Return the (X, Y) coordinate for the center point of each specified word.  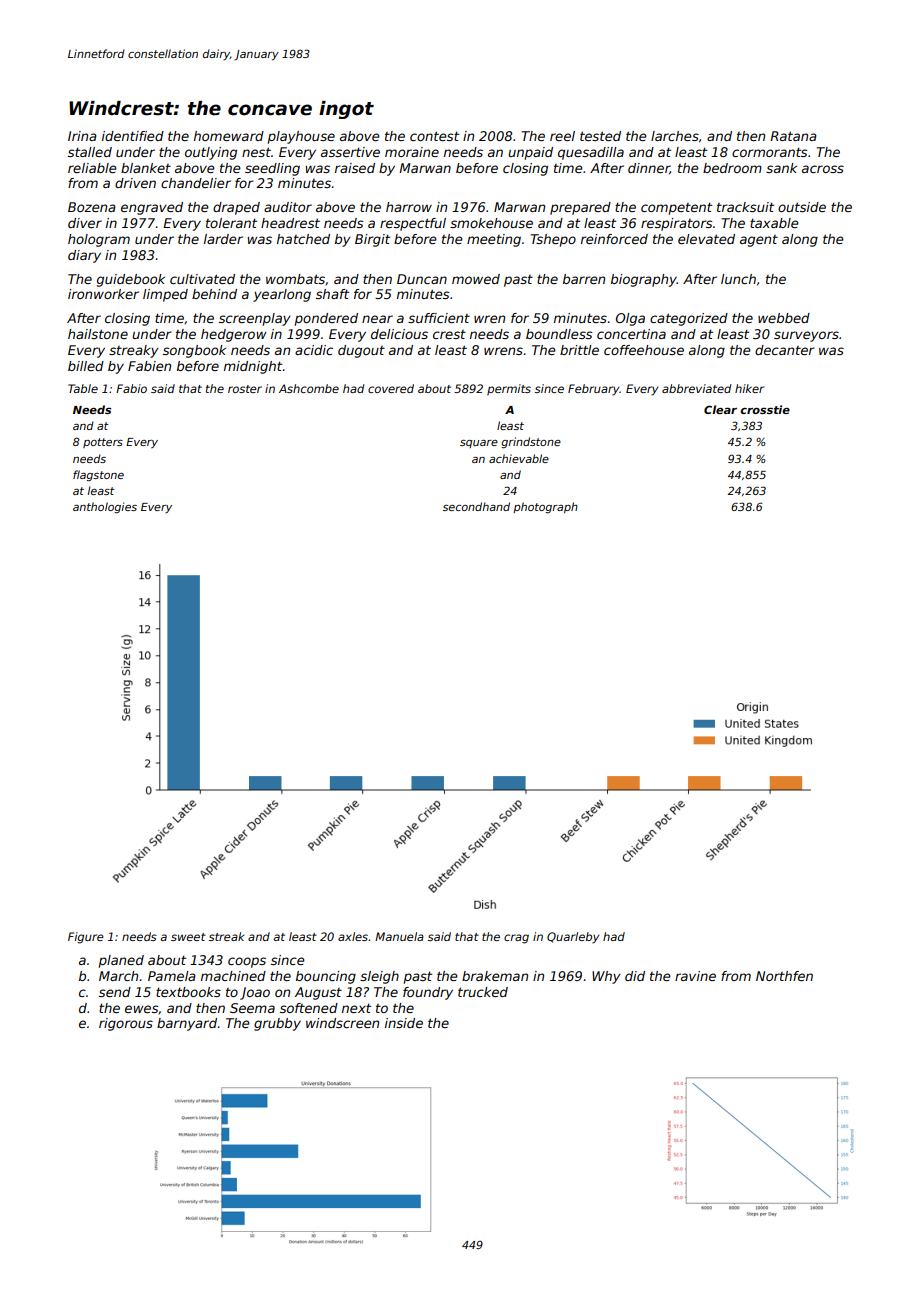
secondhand (476, 506)
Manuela (399, 936)
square (479, 444)
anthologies (105, 508)
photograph (545, 508)
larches (675, 136)
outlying (211, 153)
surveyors (806, 336)
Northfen (784, 976)
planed (121, 961)
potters (103, 443)
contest (434, 136)
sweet (188, 937)
